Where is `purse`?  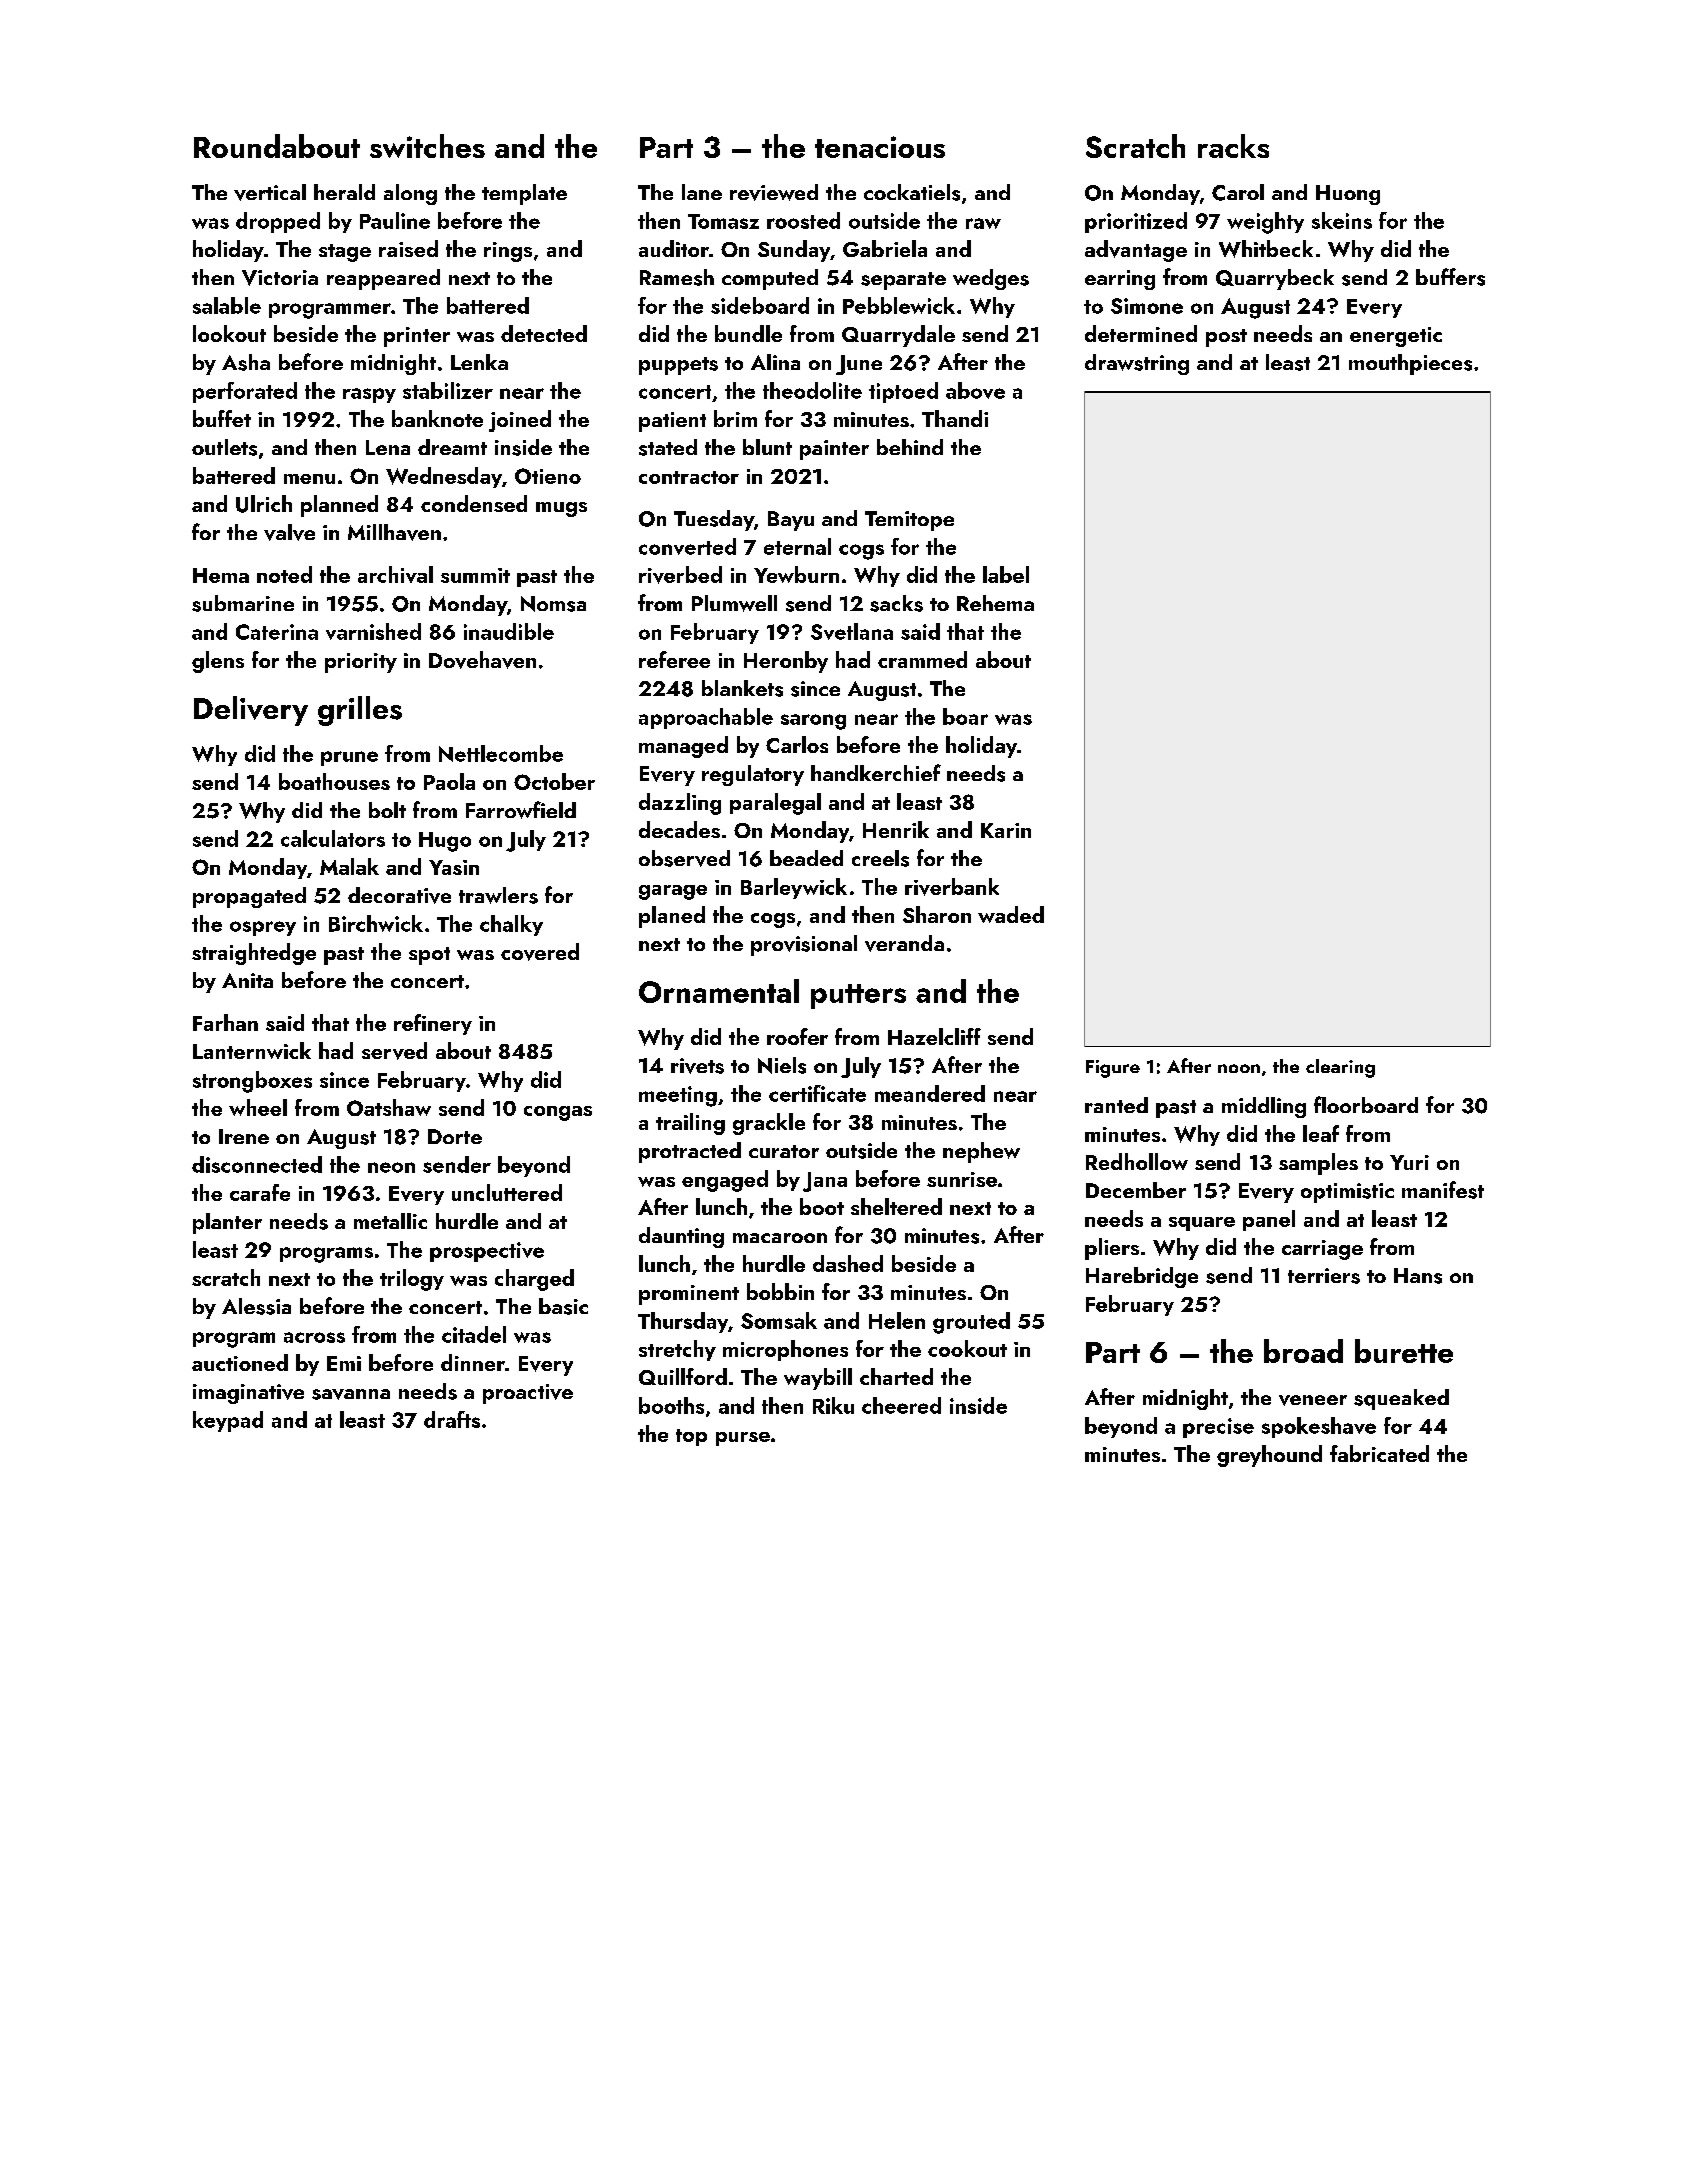 purse is located at coordinates (743, 1439).
